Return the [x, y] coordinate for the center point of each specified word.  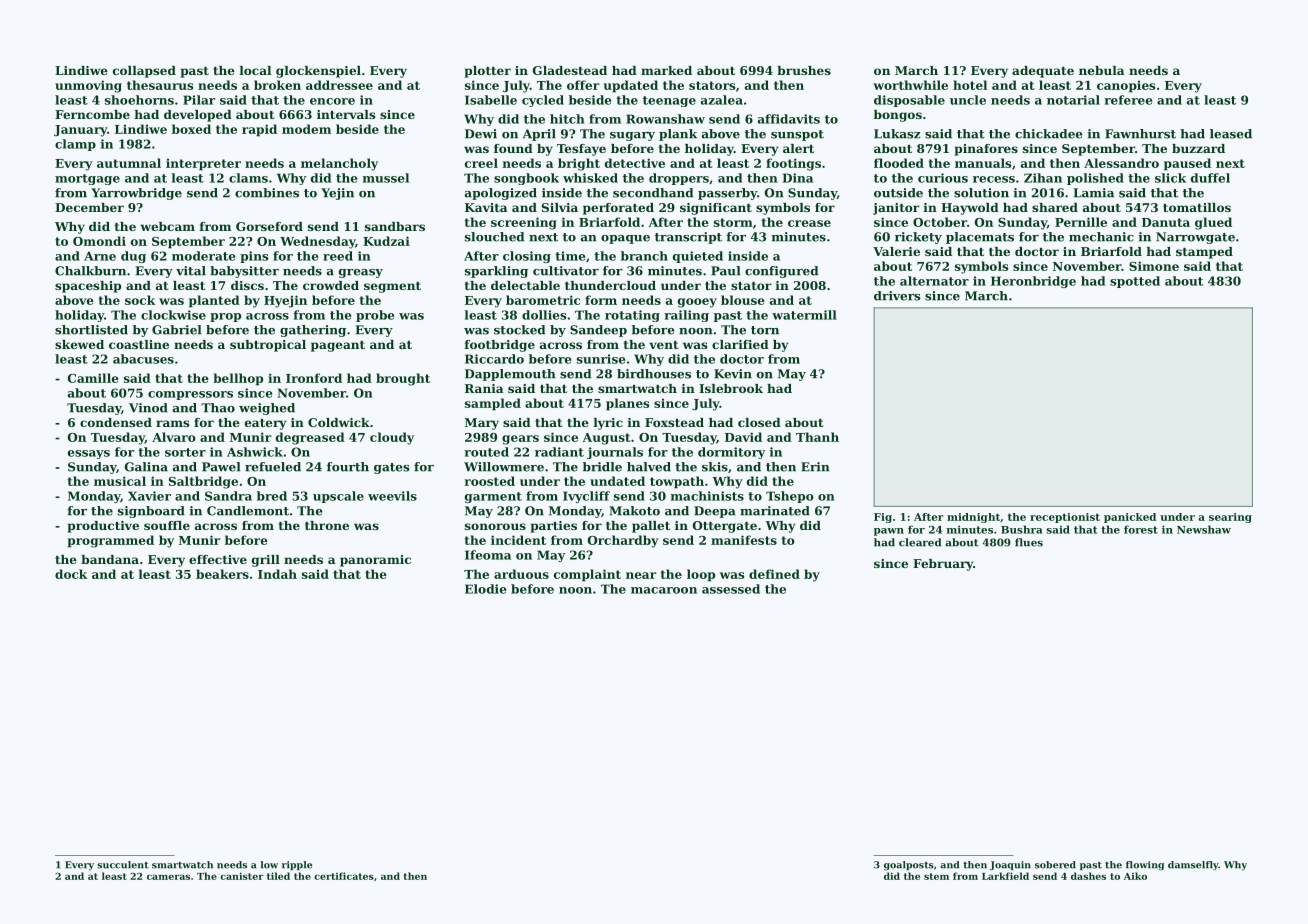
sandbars [395, 226]
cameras [168, 877]
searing [1230, 518]
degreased [310, 438]
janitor [896, 209]
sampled [493, 404]
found [513, 148]
